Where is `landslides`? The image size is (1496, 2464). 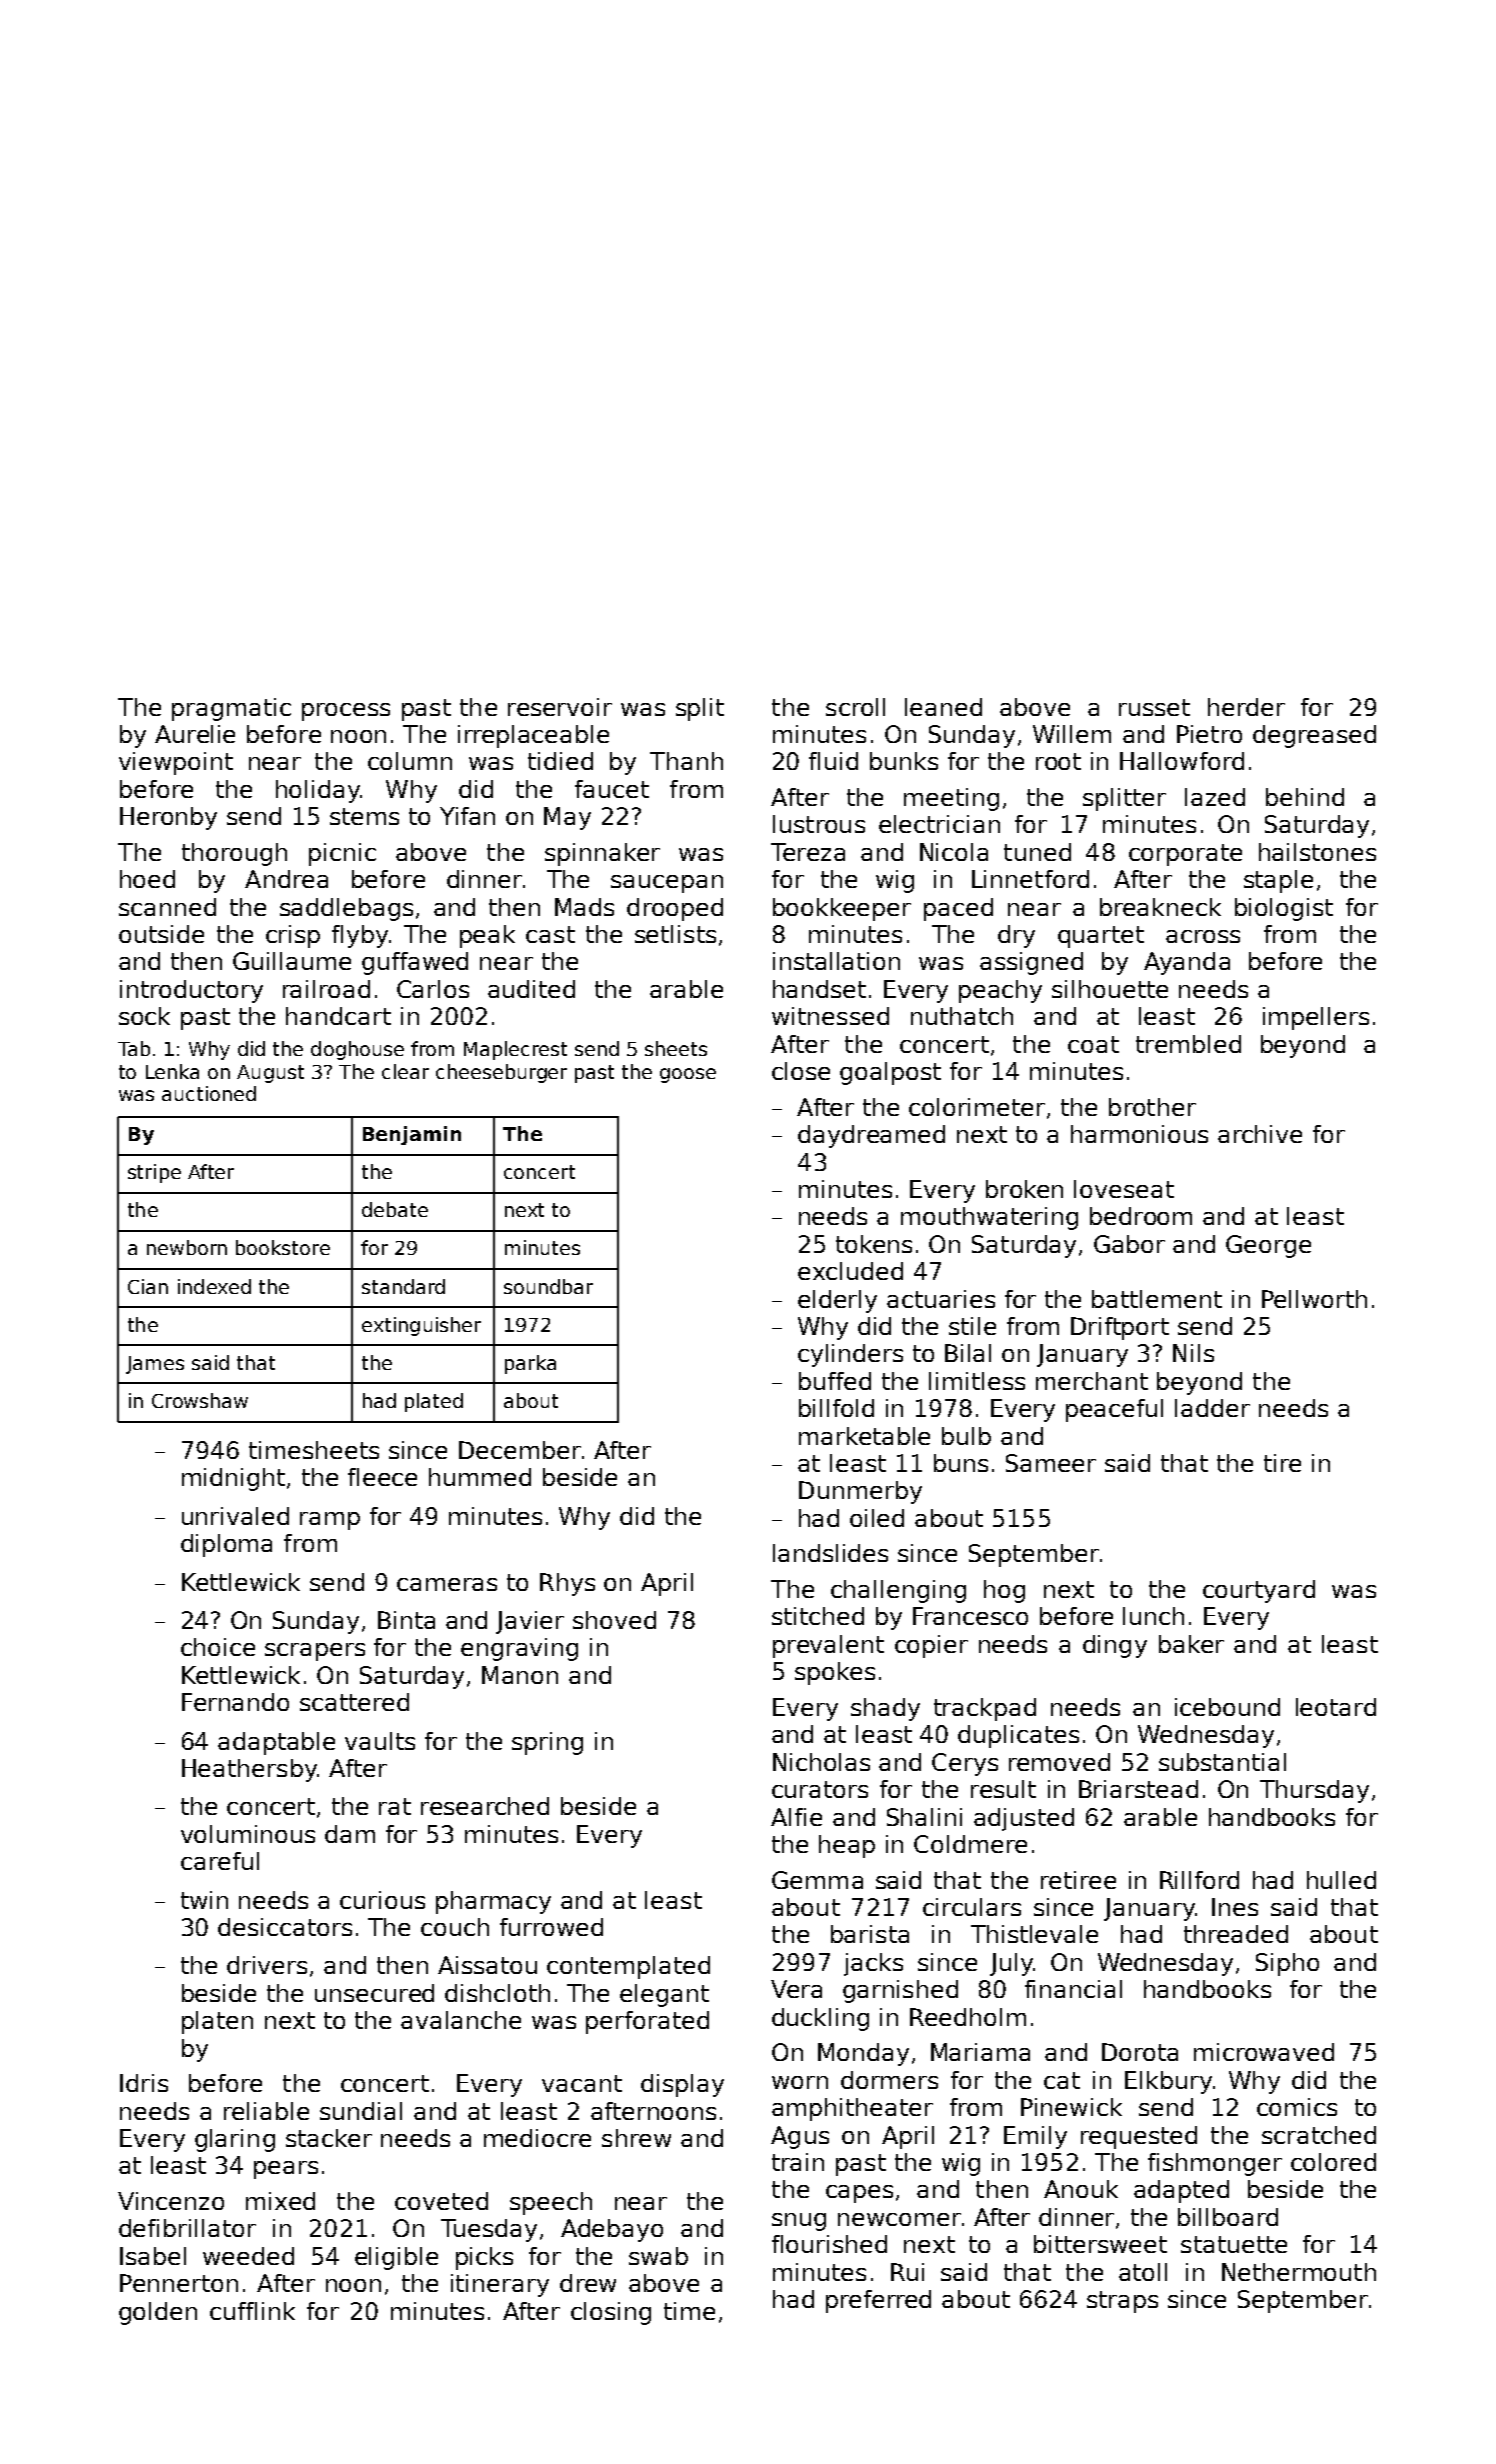 landslides is located at coordinates (830, 1553).
